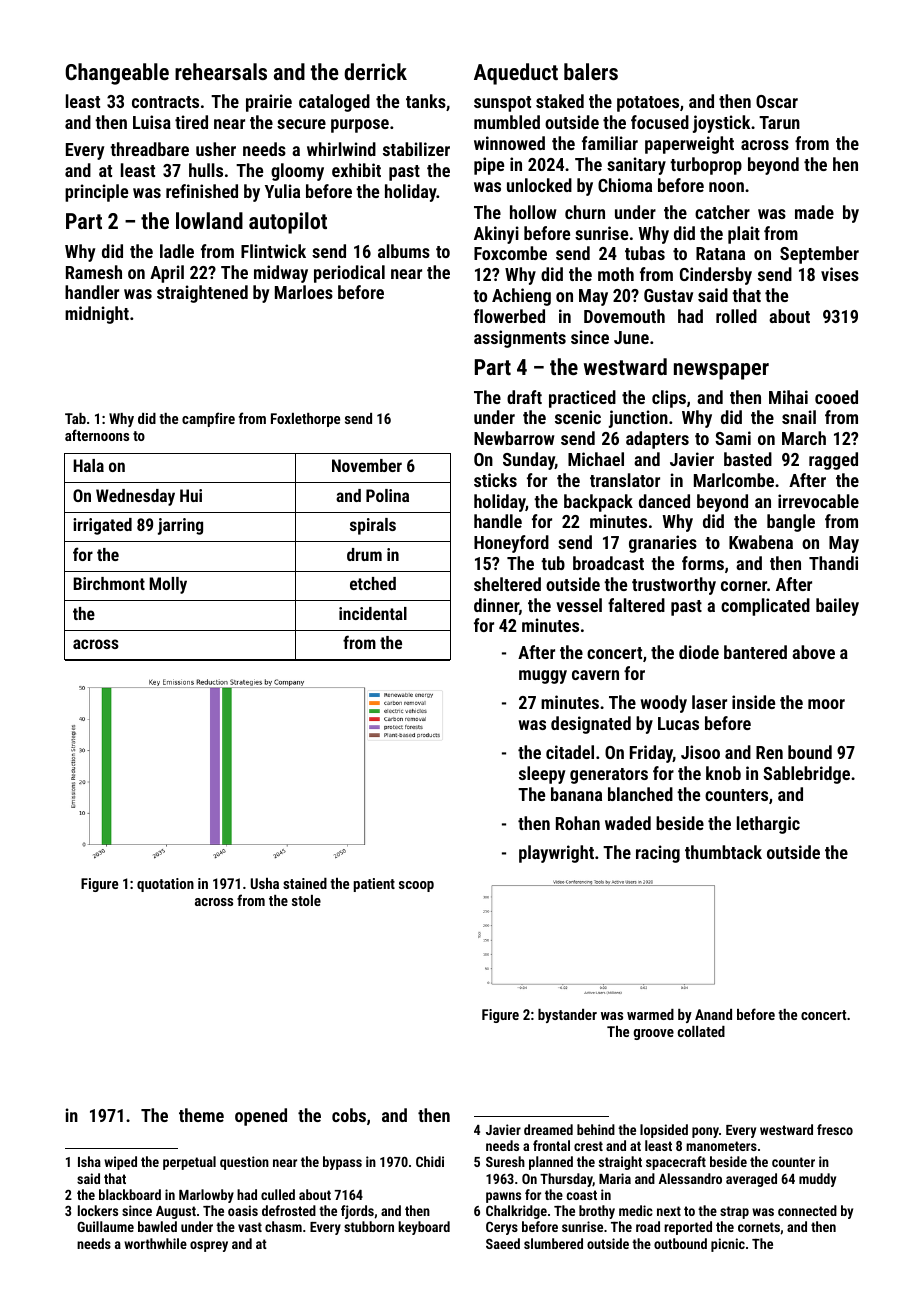  What do you see at coordinates (625, 185) in the image?
I see `Chioma` at bounding box center [625, 185].
